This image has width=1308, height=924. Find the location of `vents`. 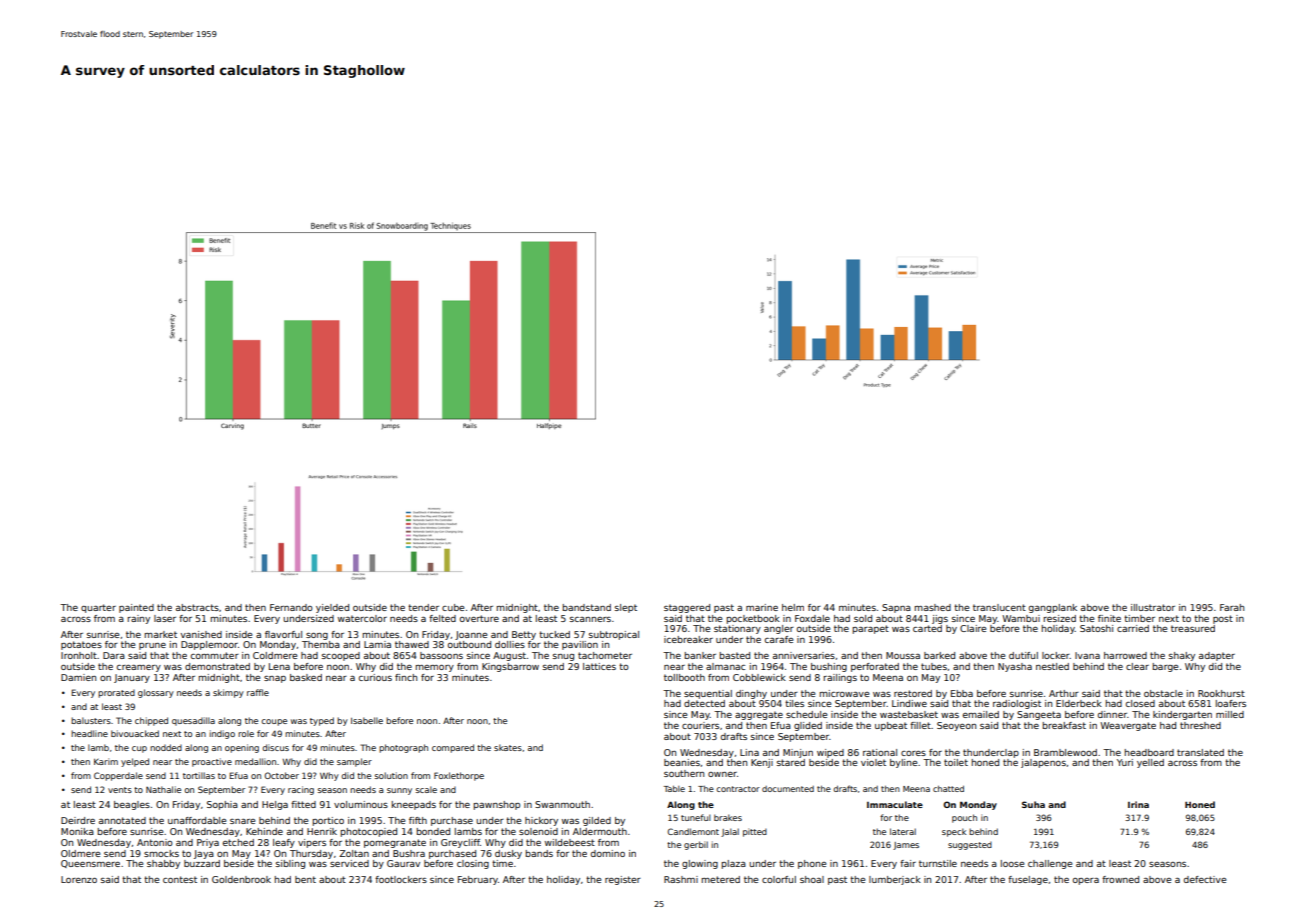

vents is located at coordinates (120, 790).
